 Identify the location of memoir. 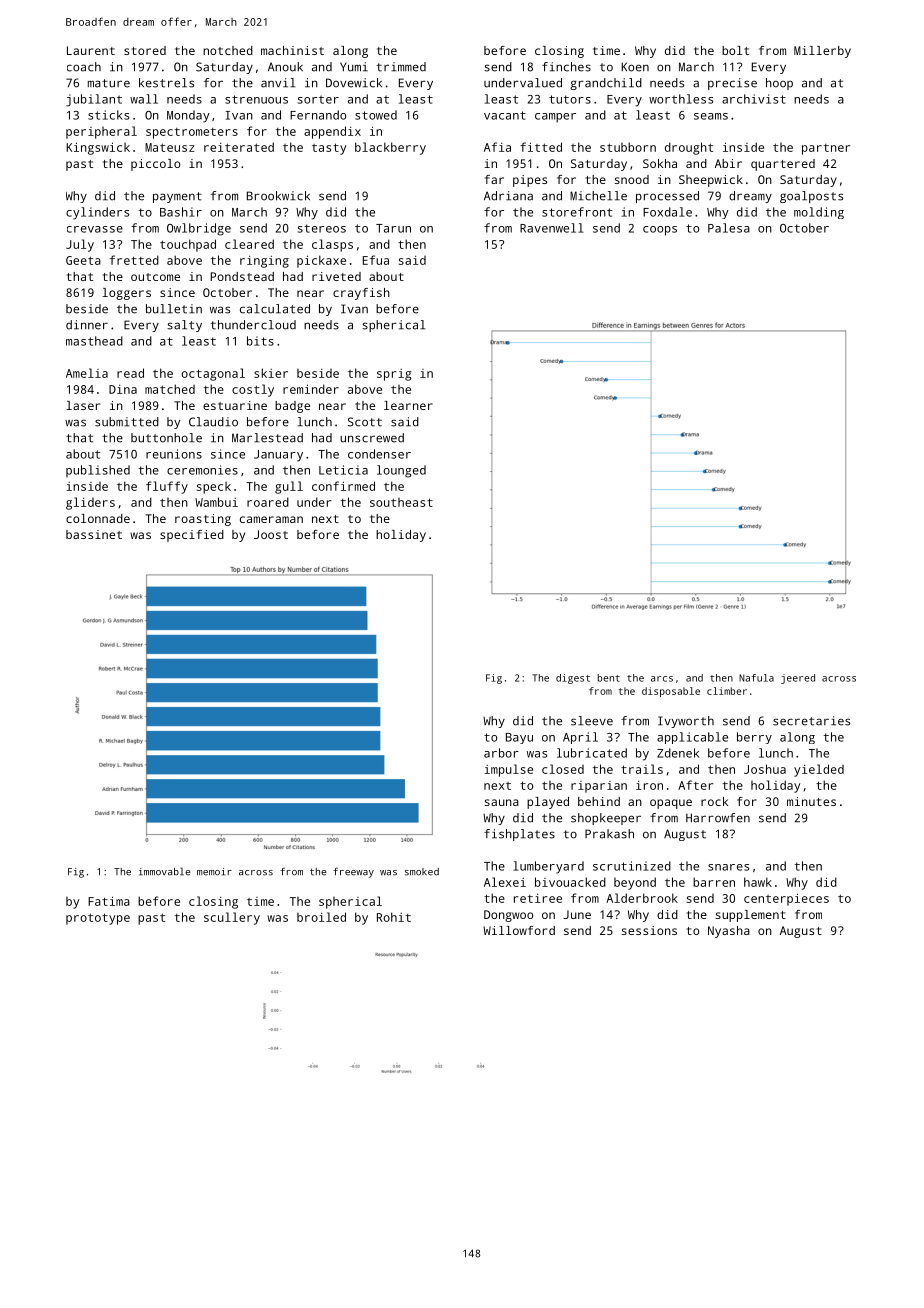
(214, 872).
